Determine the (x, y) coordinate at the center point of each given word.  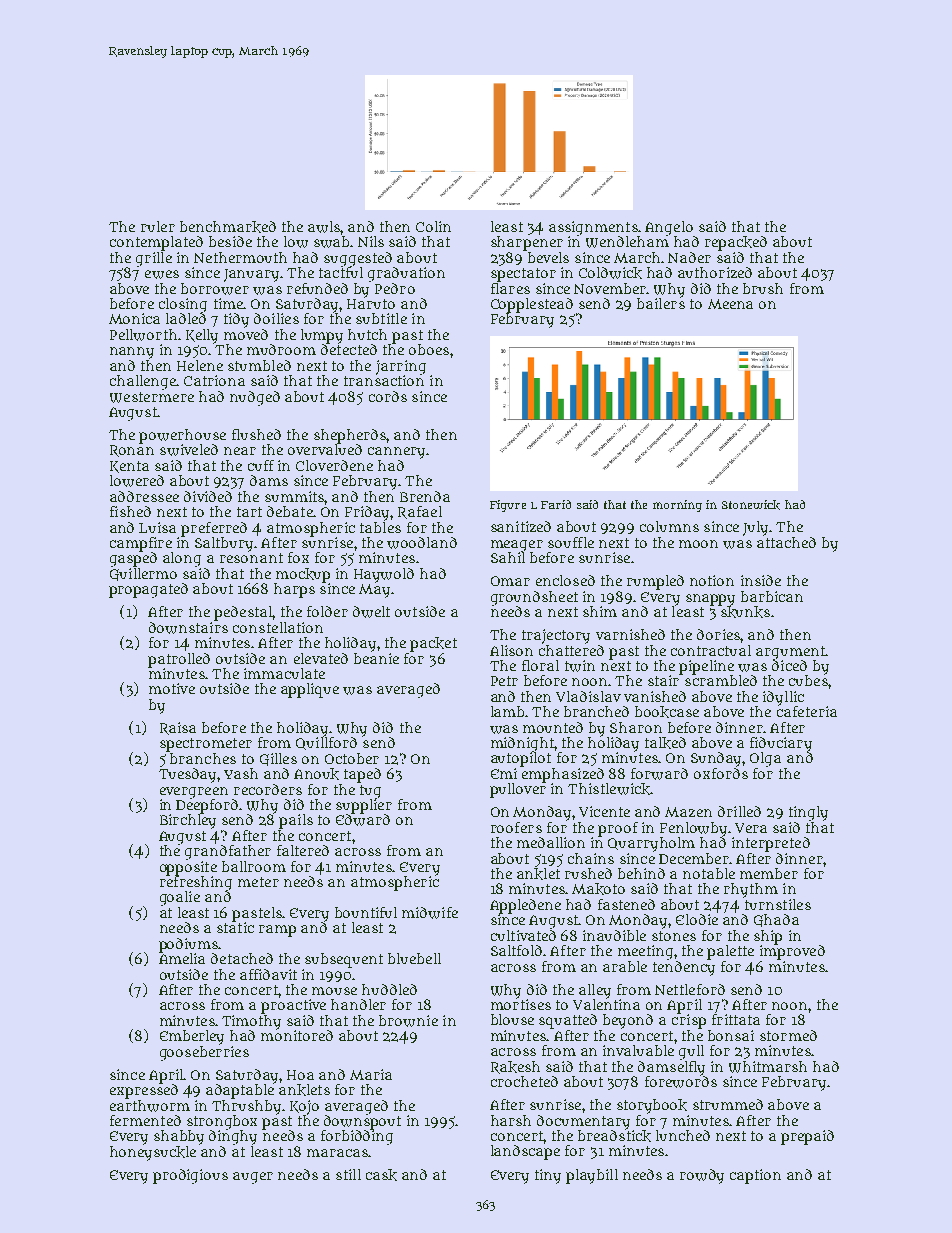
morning (677, 506)
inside (761, 580)
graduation (406, 274)
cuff (261, 465)
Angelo (669, 228)
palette (730, 952)
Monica (134, 318)
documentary (583, 1122)
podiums (188, 945)
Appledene (525, 906)
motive (172, 688)
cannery (396, 453)
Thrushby (246, 1107)
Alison (511, 650)
